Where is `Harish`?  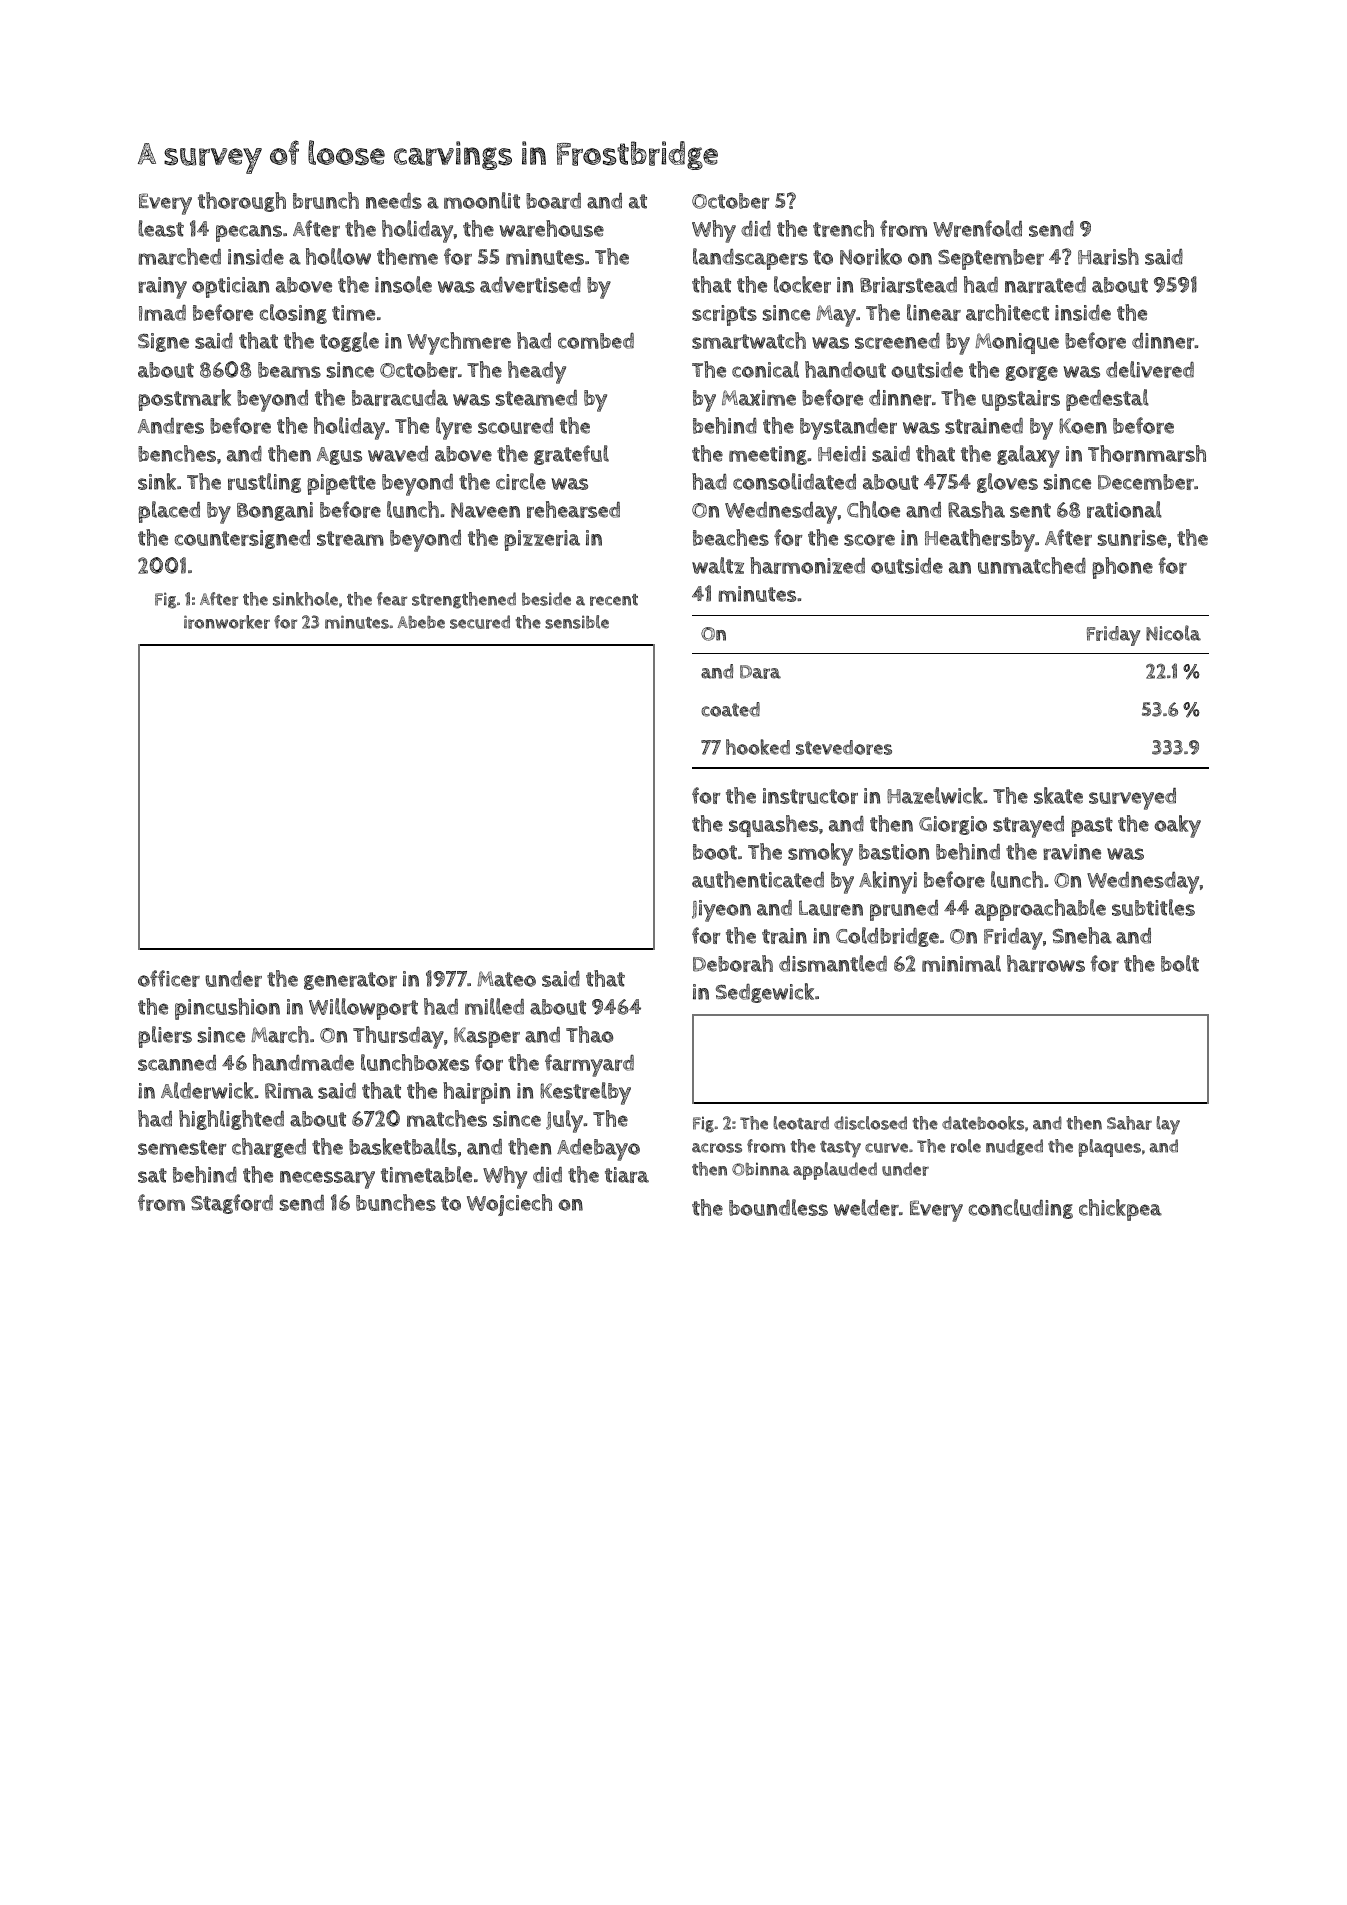 Harish is located at coordinates (1108, 256).
